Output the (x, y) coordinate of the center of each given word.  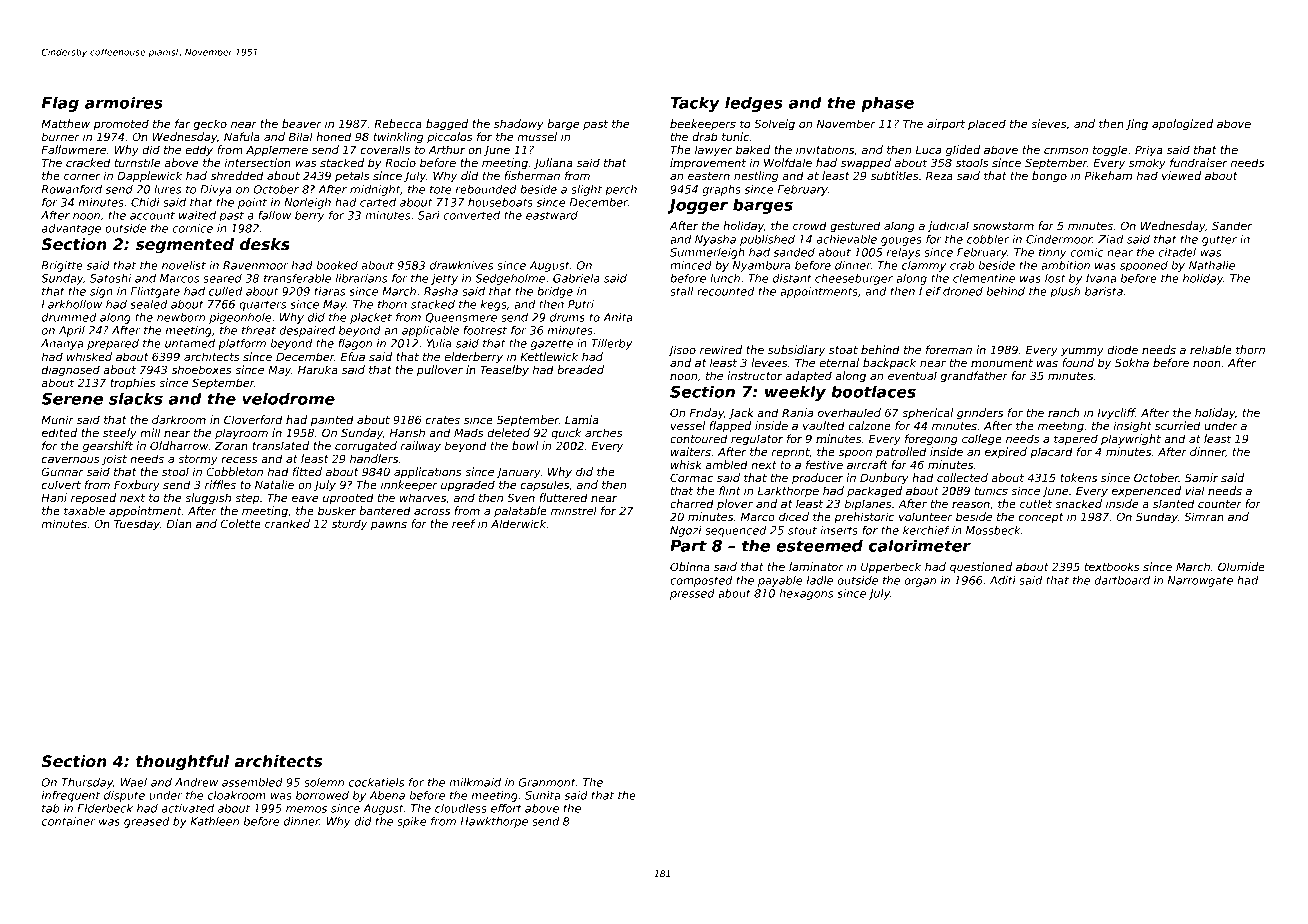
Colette (241, 523)
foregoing (931, 440)
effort (506, 808)
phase (887, 104)
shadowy (519, 125)
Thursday (87, 783)
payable (780, 581)
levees (769, 362)
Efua (353, 356)
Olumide (1241, 566)
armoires (124, 102)
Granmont (547, 782)
